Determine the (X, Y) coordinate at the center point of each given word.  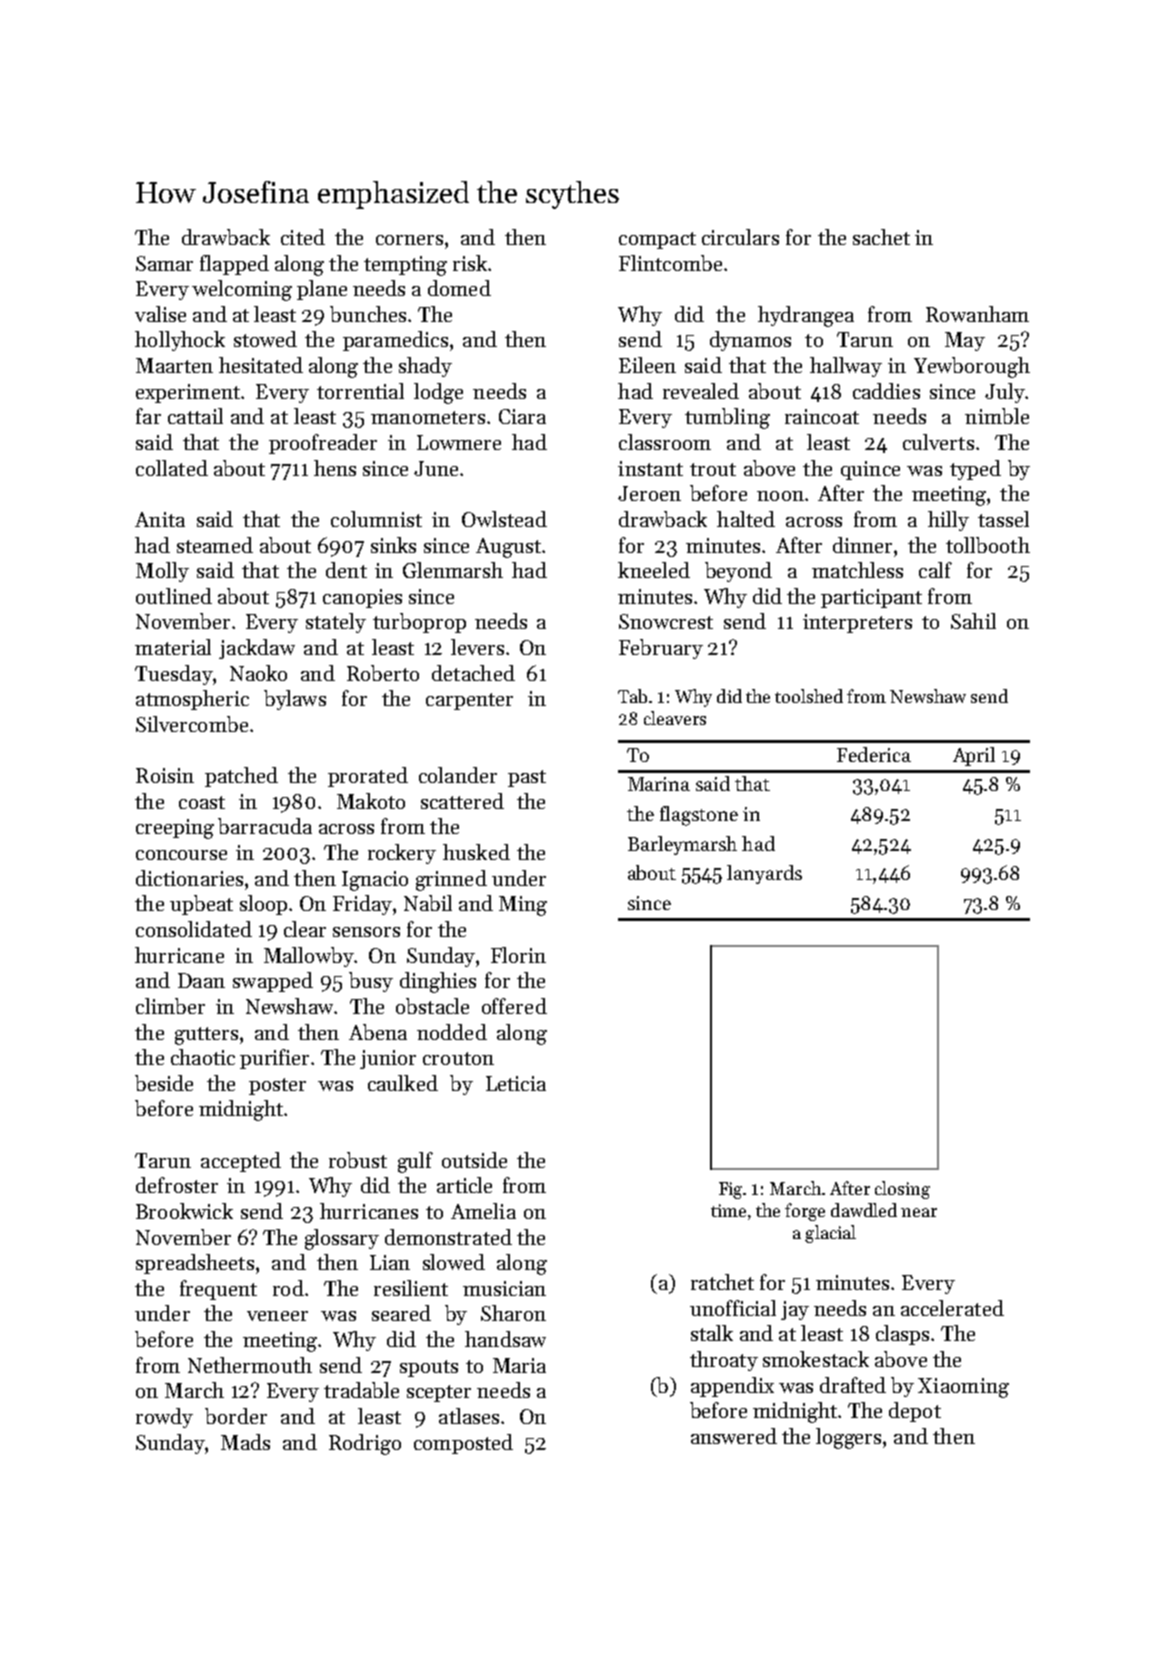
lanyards (764, 874)
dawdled (864, 1210)
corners (409, 240)
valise (160, 314)
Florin (518, 955)
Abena (378, 1032)
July (1005, 393)
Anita (160, 519)
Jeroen (649, 493)
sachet (881, 237)
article (464, 1185)
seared (401, 1313)
